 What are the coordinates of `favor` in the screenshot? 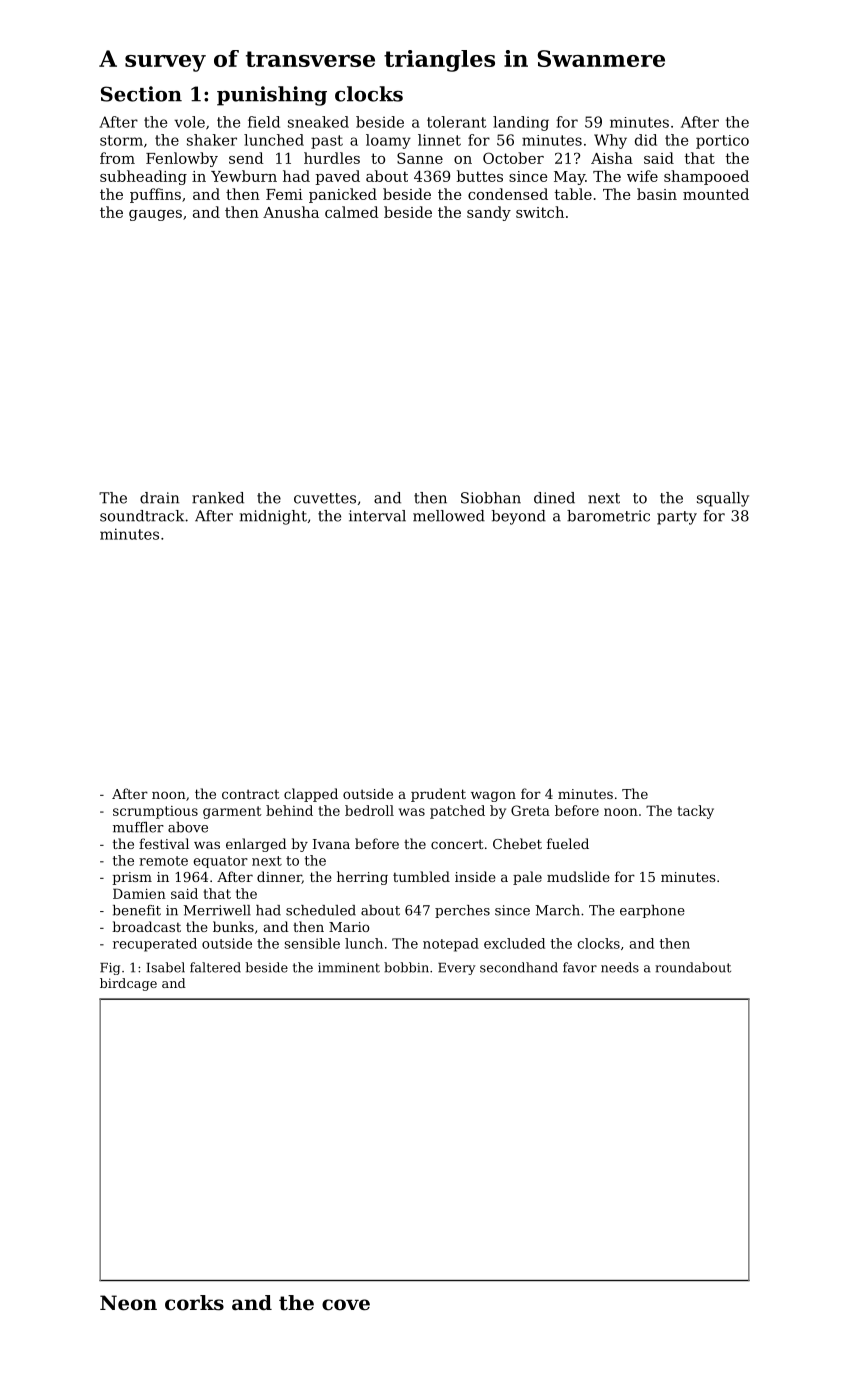 It's located at (580, 967).
